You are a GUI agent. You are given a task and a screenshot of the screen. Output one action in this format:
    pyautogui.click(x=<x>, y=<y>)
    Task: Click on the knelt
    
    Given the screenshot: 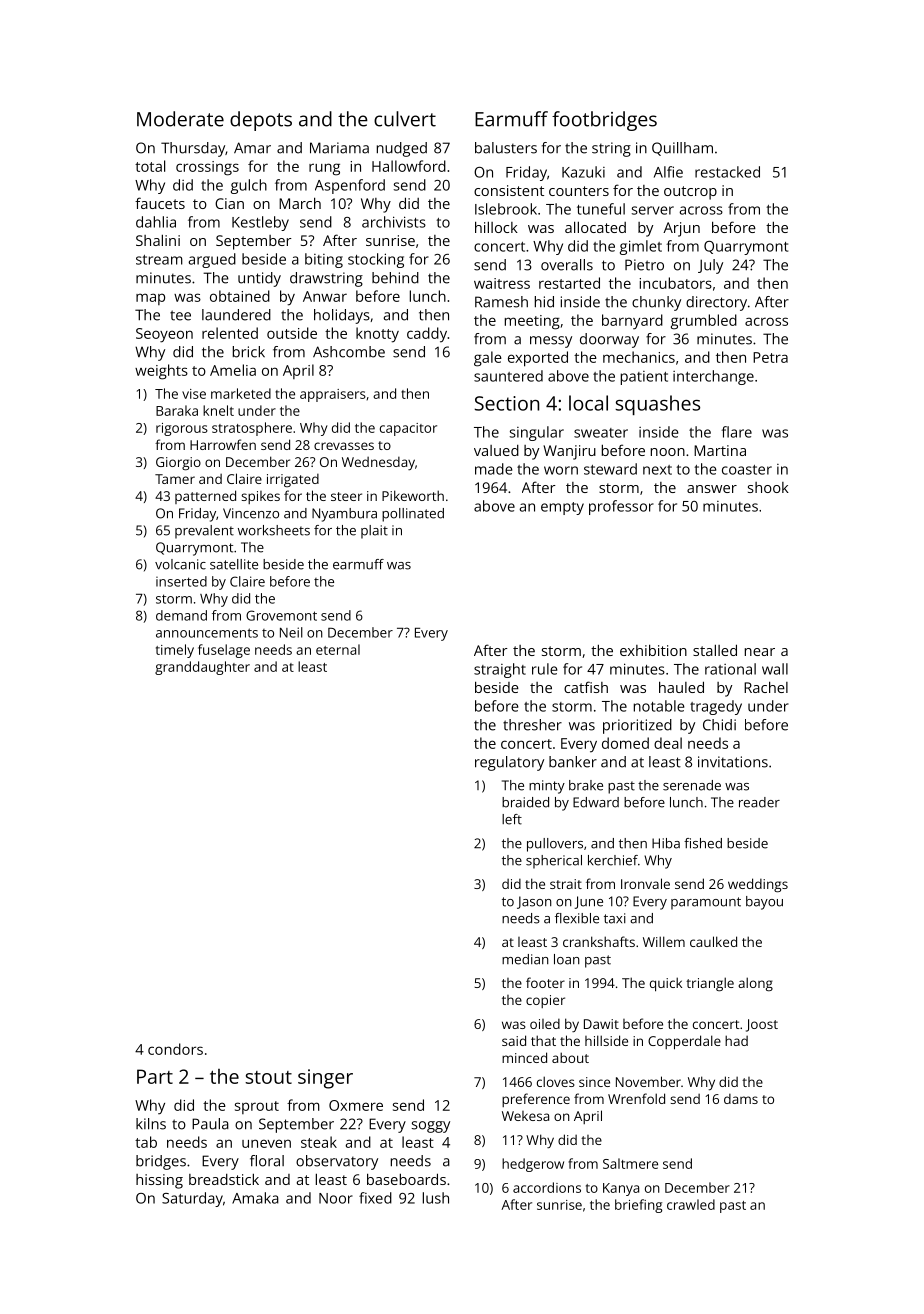 What is the action you would take?
    pyautogui.click(x=218, y=410)
